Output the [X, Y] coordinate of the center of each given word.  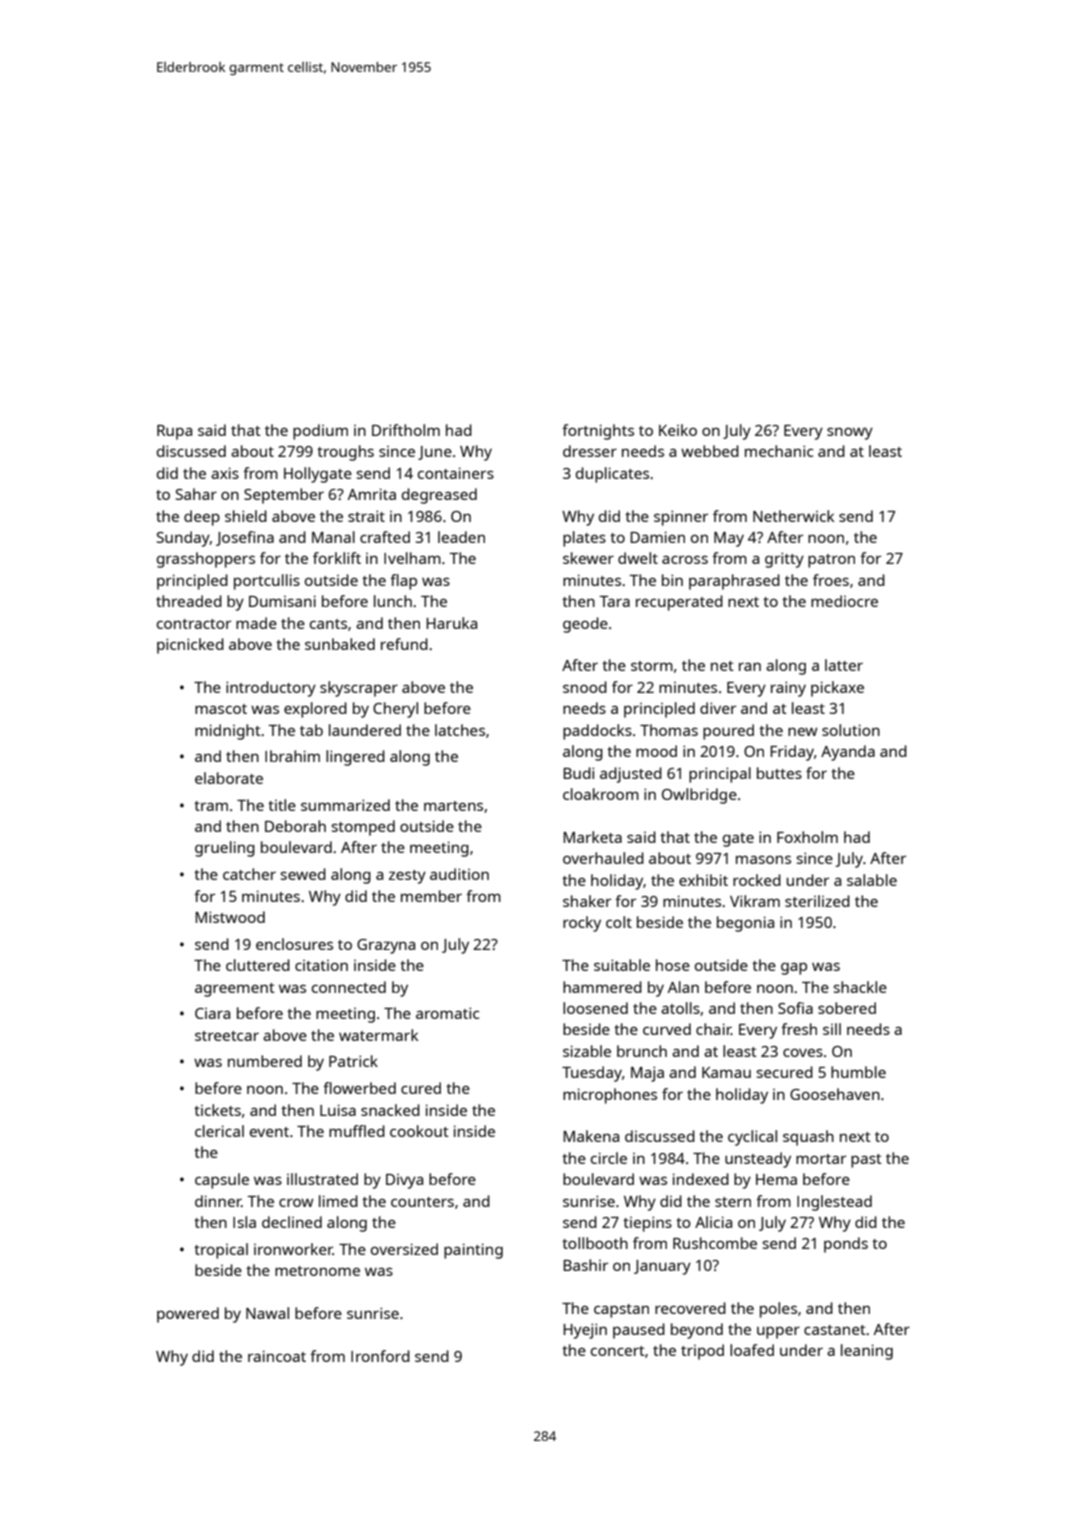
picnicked [190, 646]
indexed [701, 1179]
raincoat [277, 1356]
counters [422, 1202]
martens [453, 806]
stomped [363, 828]
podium [320, 432]
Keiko [678, 430]
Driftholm [406, 430]
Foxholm [807, 837]
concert [618, 1351]
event [269, 1132]
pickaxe [837, 689]
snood [585, 687]
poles [778, 1310]
